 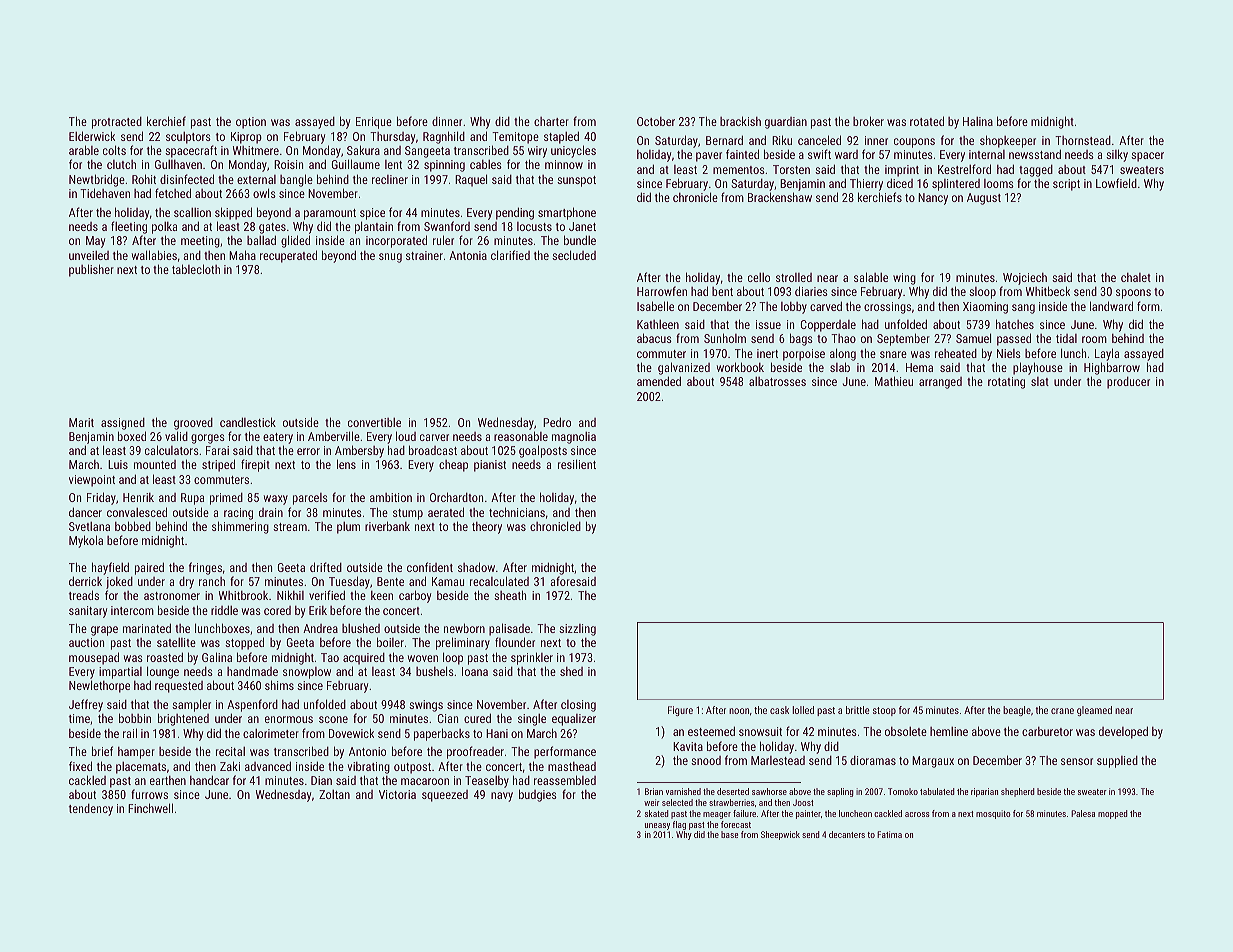 What do you see at coordinates (868, 121) in the screenshot?
I see `broker` at bounding box center [868, 121].
